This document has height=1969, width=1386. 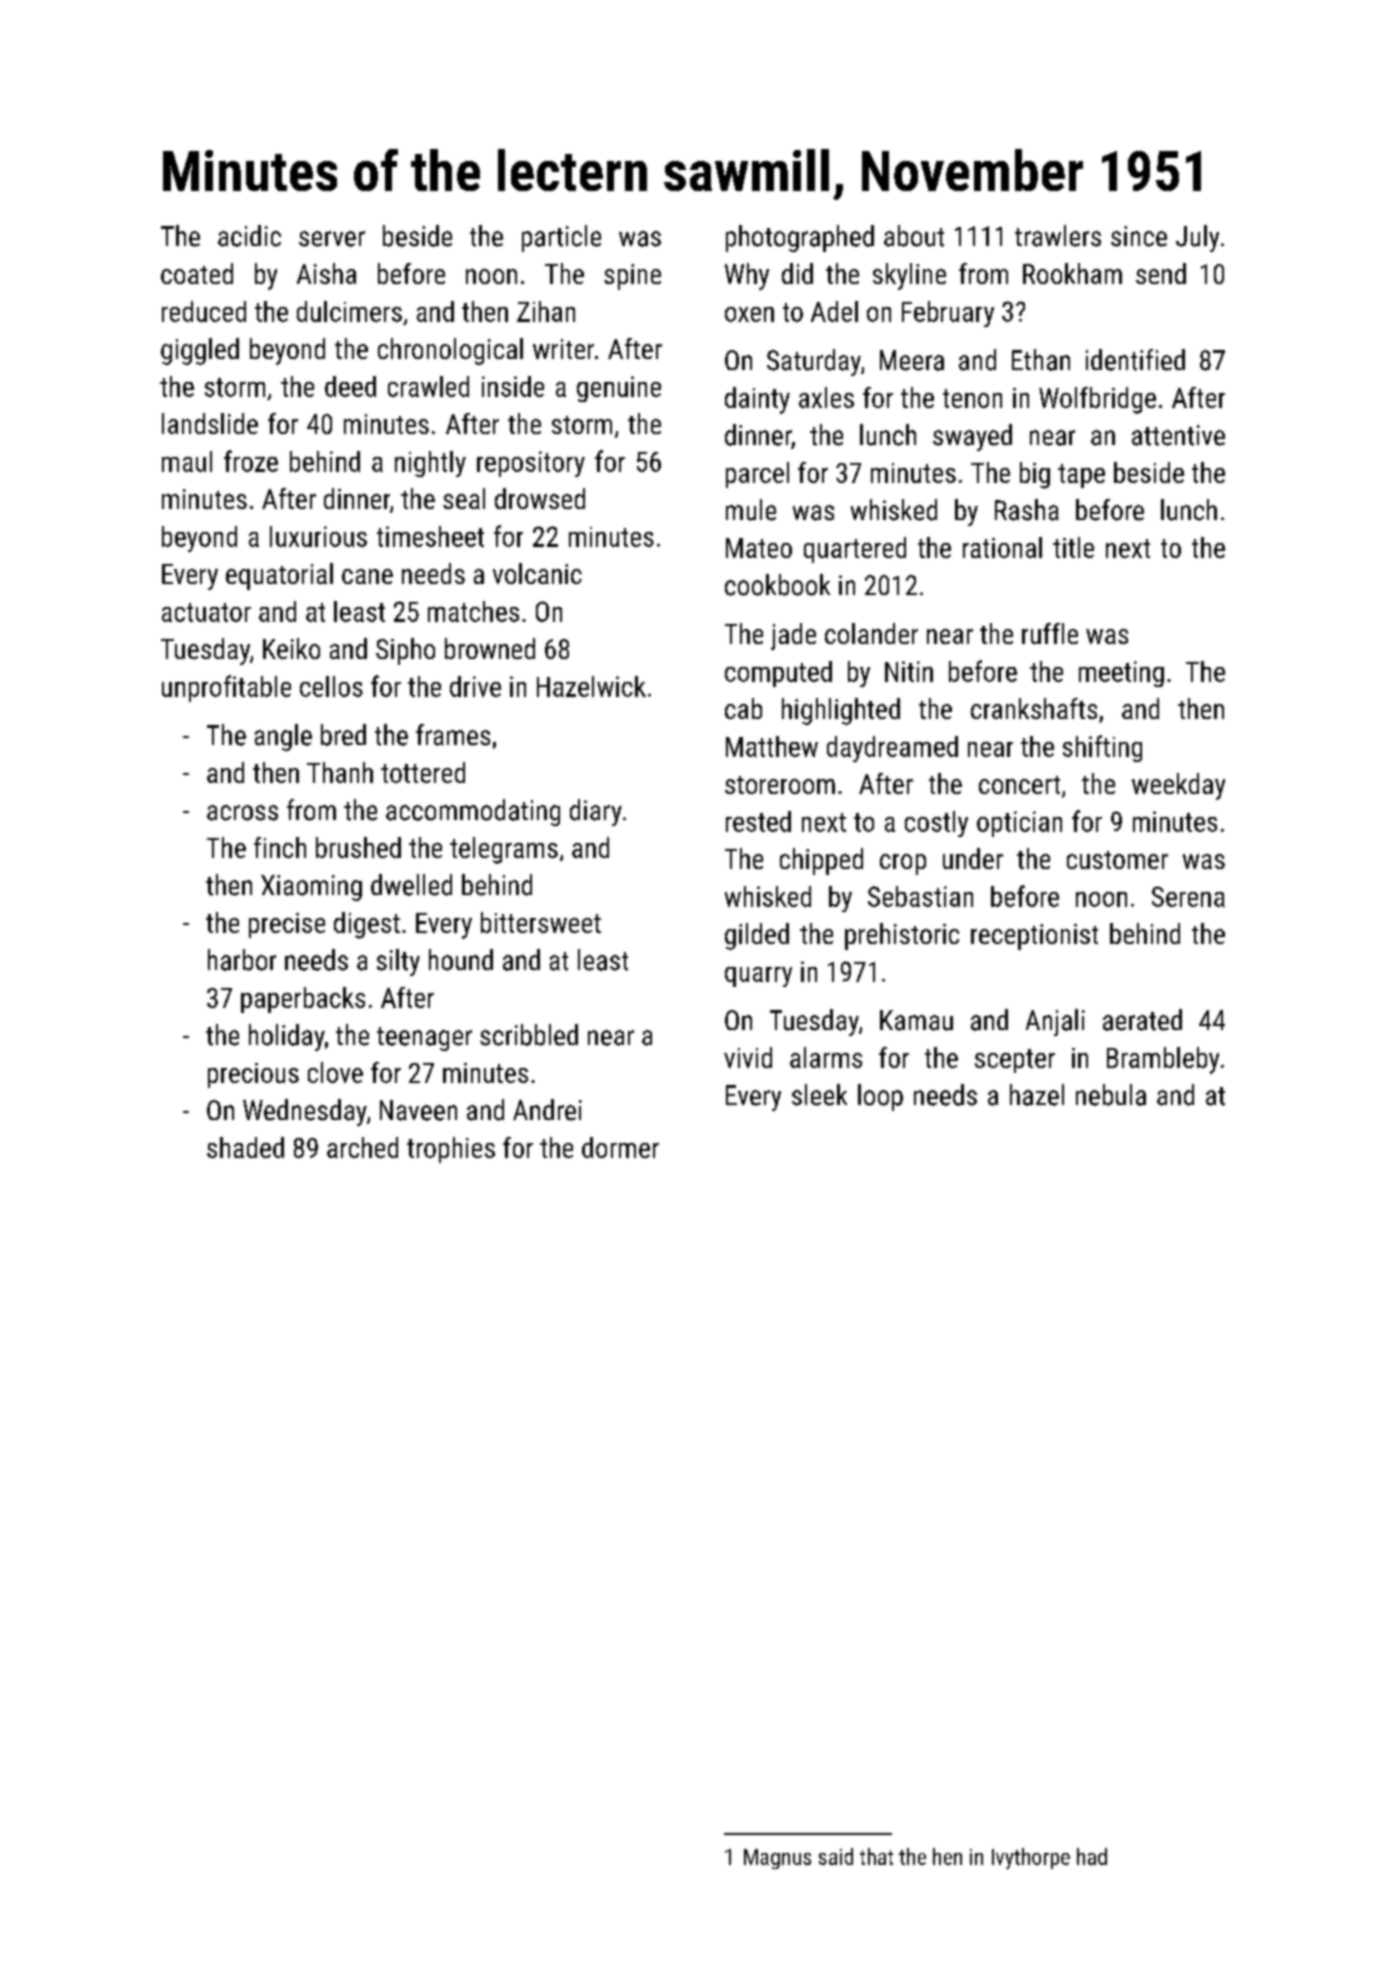 I want to click on said, so click(x=836, y=1856).
